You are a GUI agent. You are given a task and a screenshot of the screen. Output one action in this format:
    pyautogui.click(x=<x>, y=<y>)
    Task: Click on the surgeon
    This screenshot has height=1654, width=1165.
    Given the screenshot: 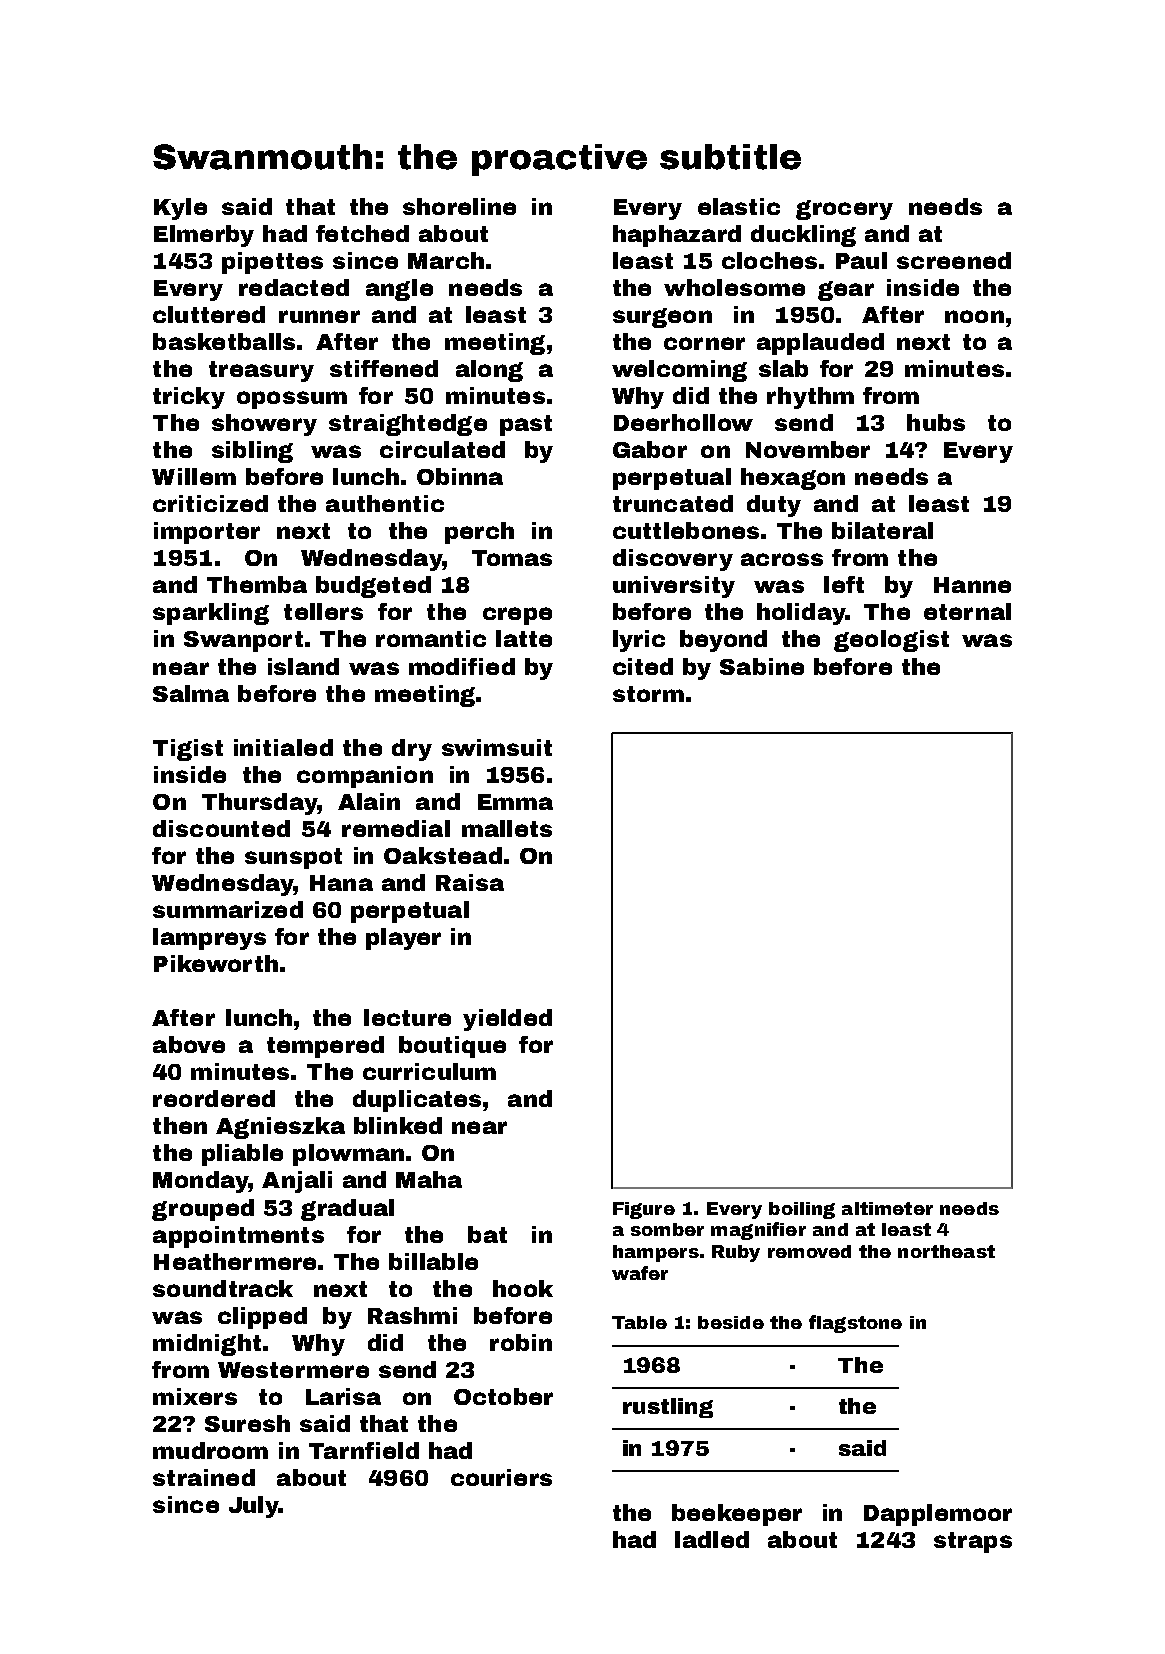 What is the action you would take?
    pyautogui.click(x=662, y=318)
